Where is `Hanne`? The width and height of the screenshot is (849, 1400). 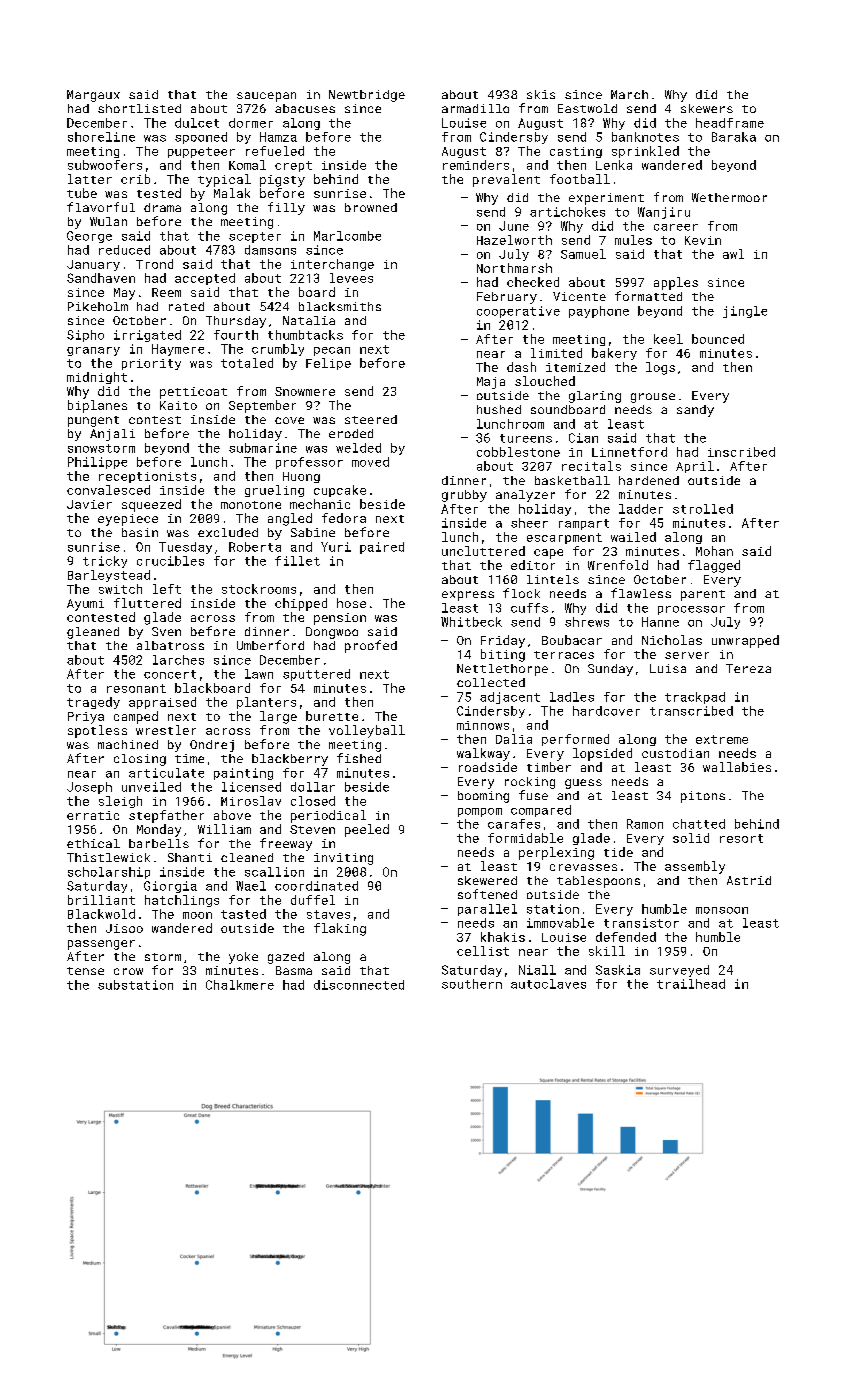 Hanne is located at coordinates (660, 622).
